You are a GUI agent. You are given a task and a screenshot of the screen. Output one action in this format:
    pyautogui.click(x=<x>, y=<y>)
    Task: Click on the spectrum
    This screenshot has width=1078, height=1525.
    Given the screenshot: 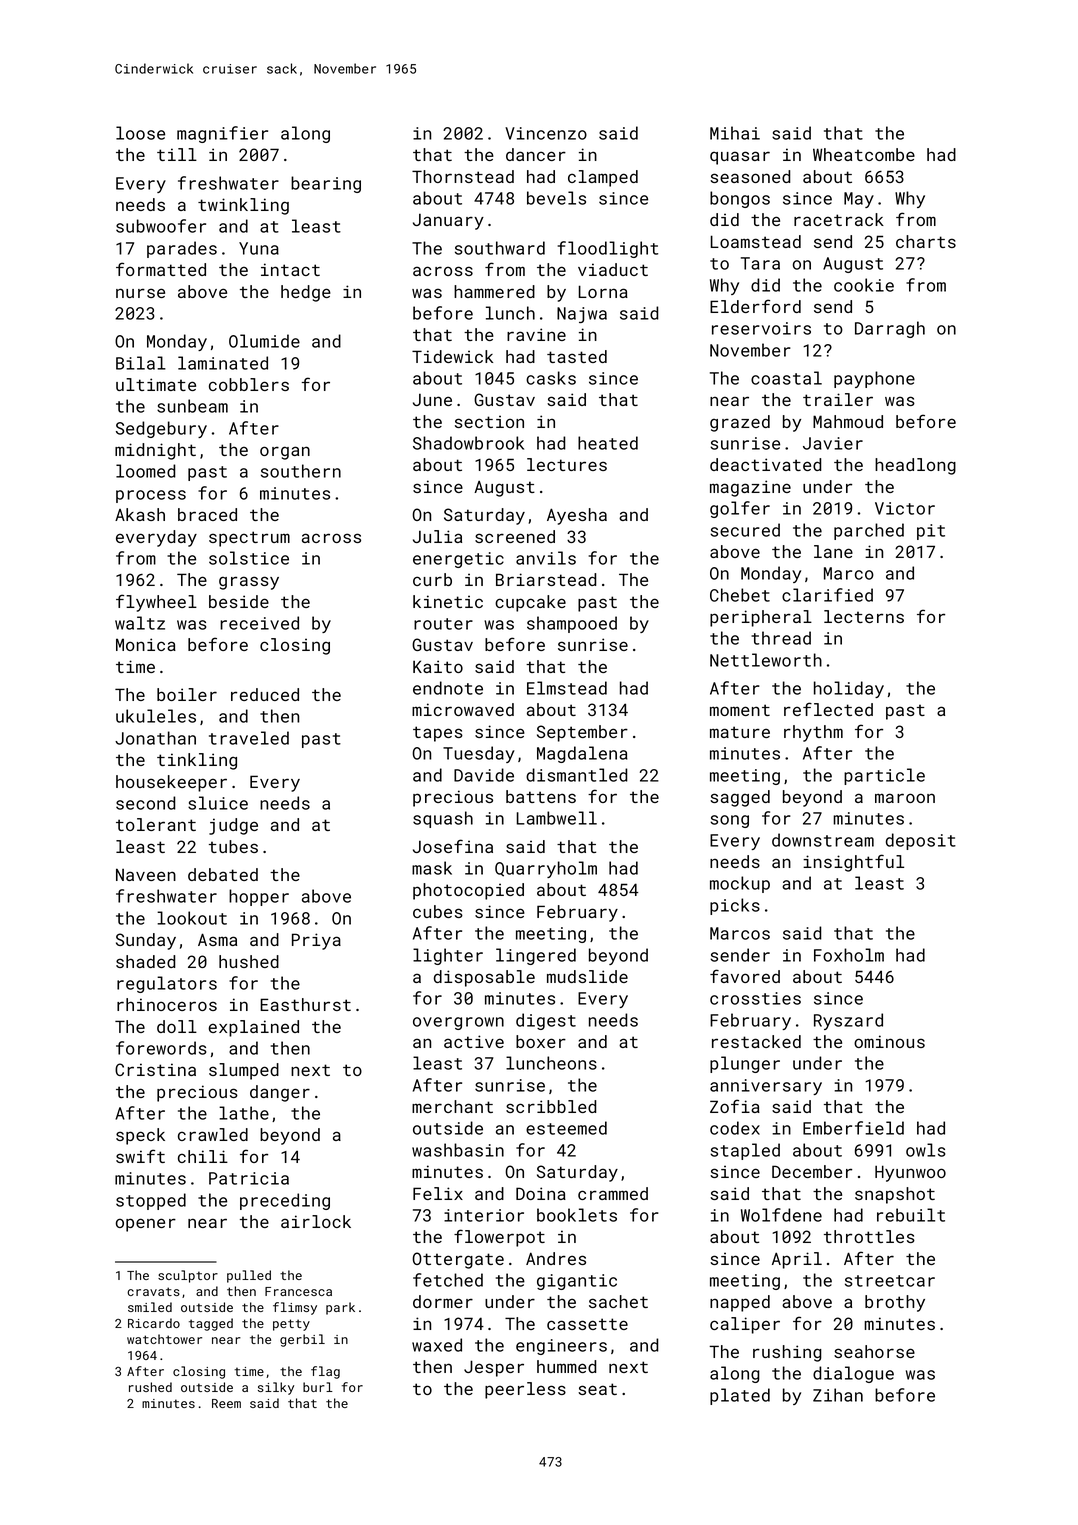 What is the action you would take?
    pyautogui.click(x=249, y=539)
